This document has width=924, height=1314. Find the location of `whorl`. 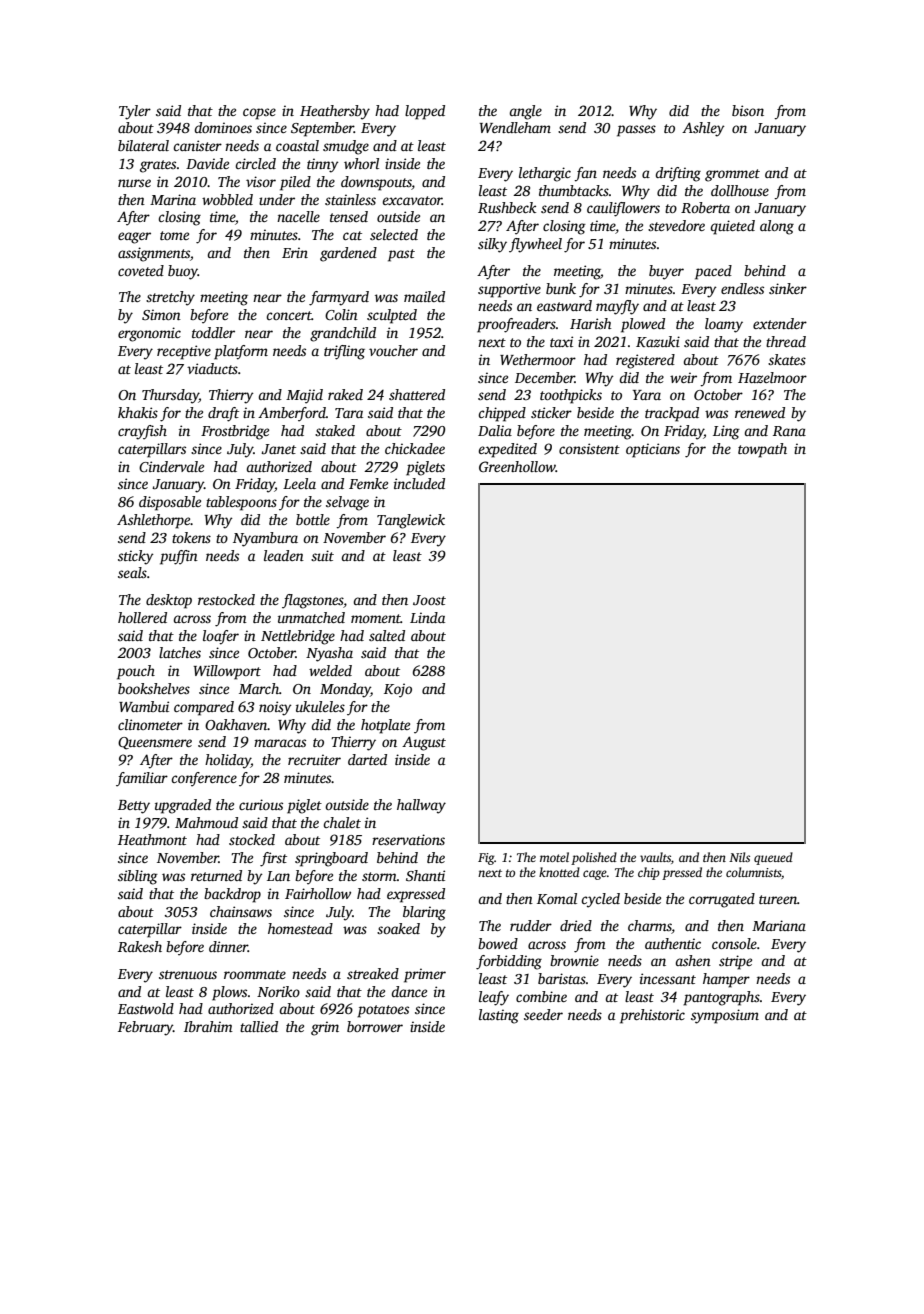

whorl is located at coordinates (361, 163).
